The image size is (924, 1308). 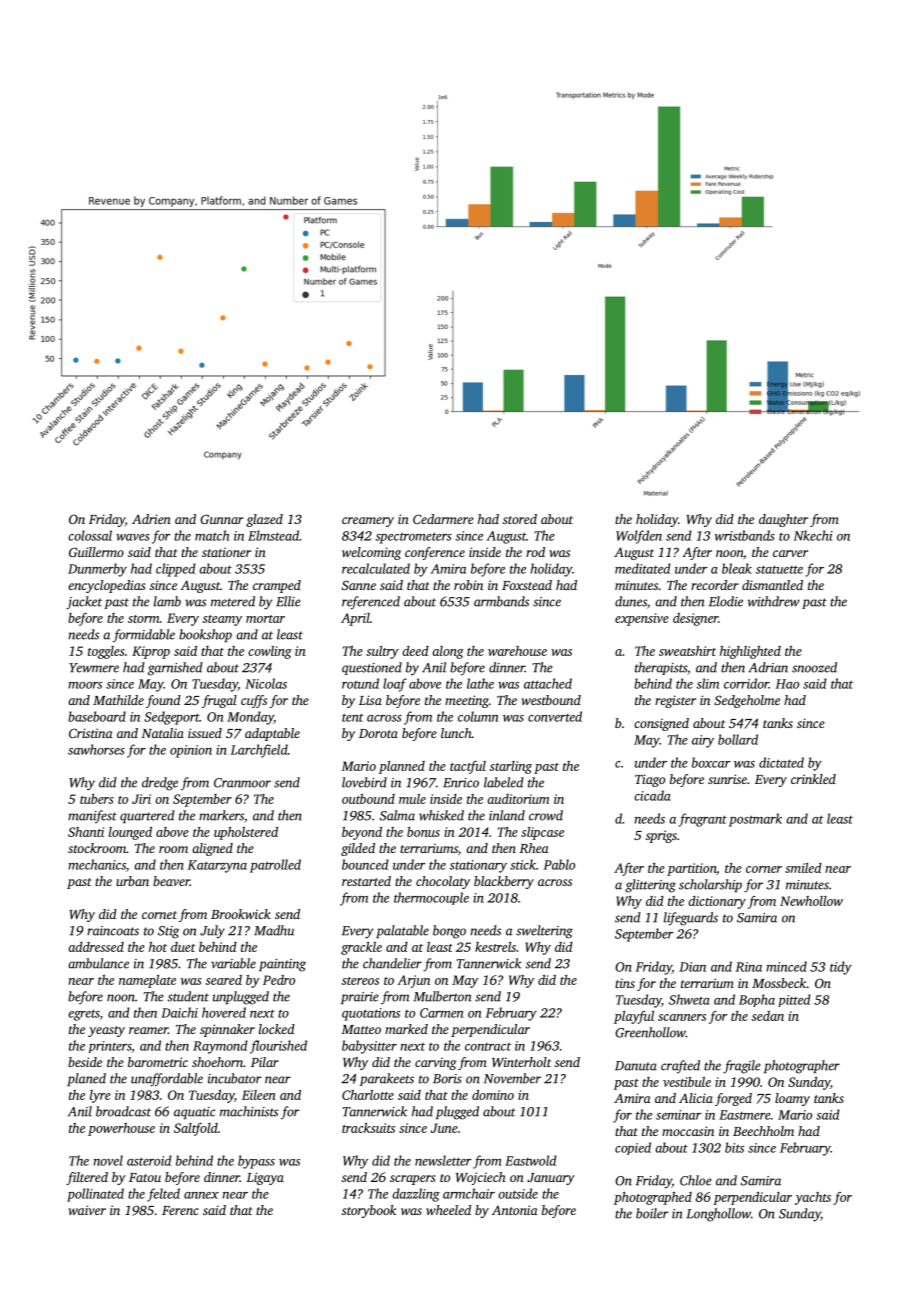 What do you see at coordinates (366, 881) in the document?
I see `restarted` at bounding box center [366, 881].
